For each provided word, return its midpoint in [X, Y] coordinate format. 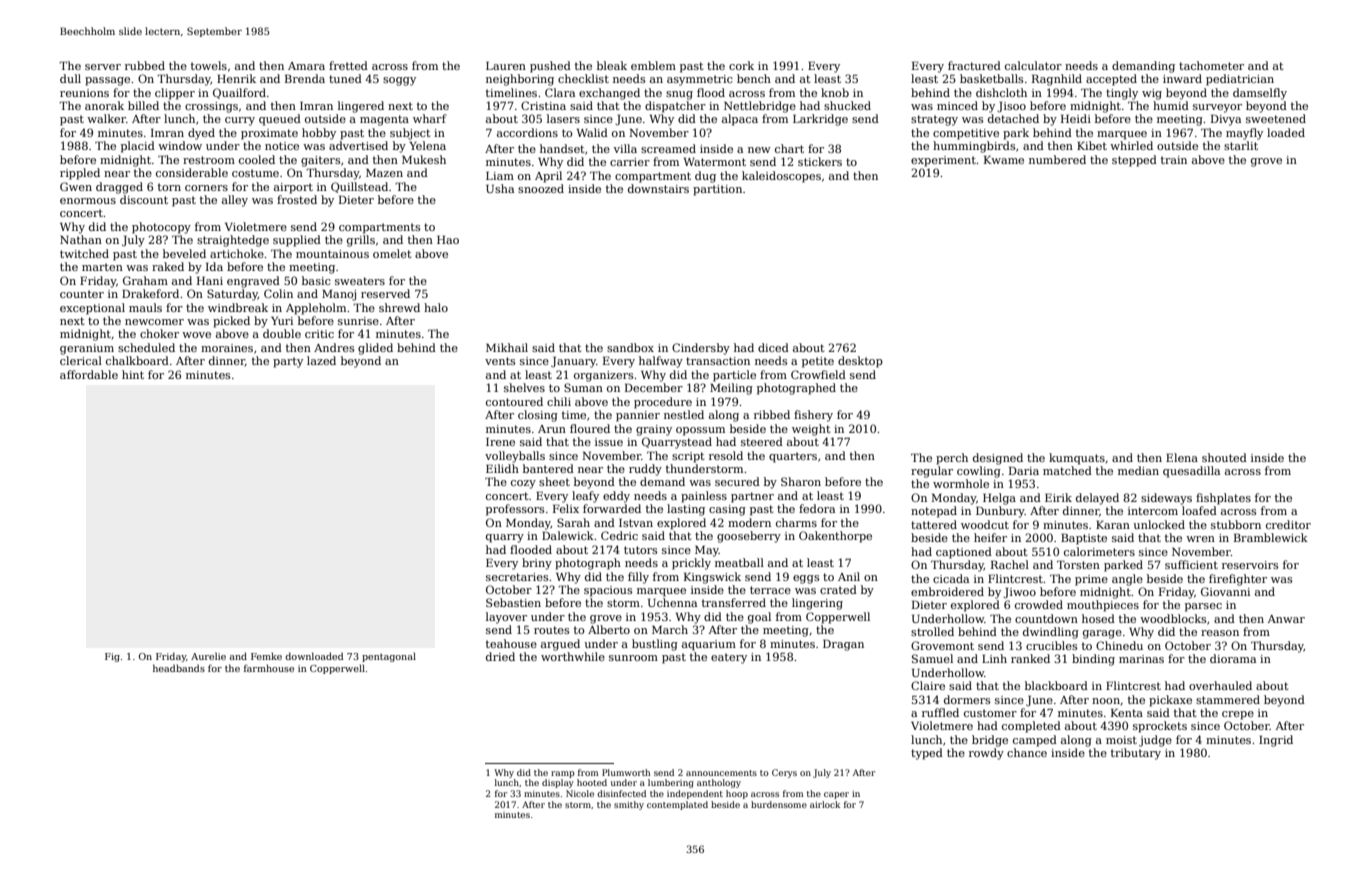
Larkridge [820, 120]
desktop [860, 362]
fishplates [1223, 499]
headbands [179, 668]
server [103, 67]
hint [133, 374]
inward [1182, 78]
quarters [793, 457]
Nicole [580, 793]
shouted [1224, 457]
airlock [825, 804]
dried [500, 656]
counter [82, 294]
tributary [1136, 754]
